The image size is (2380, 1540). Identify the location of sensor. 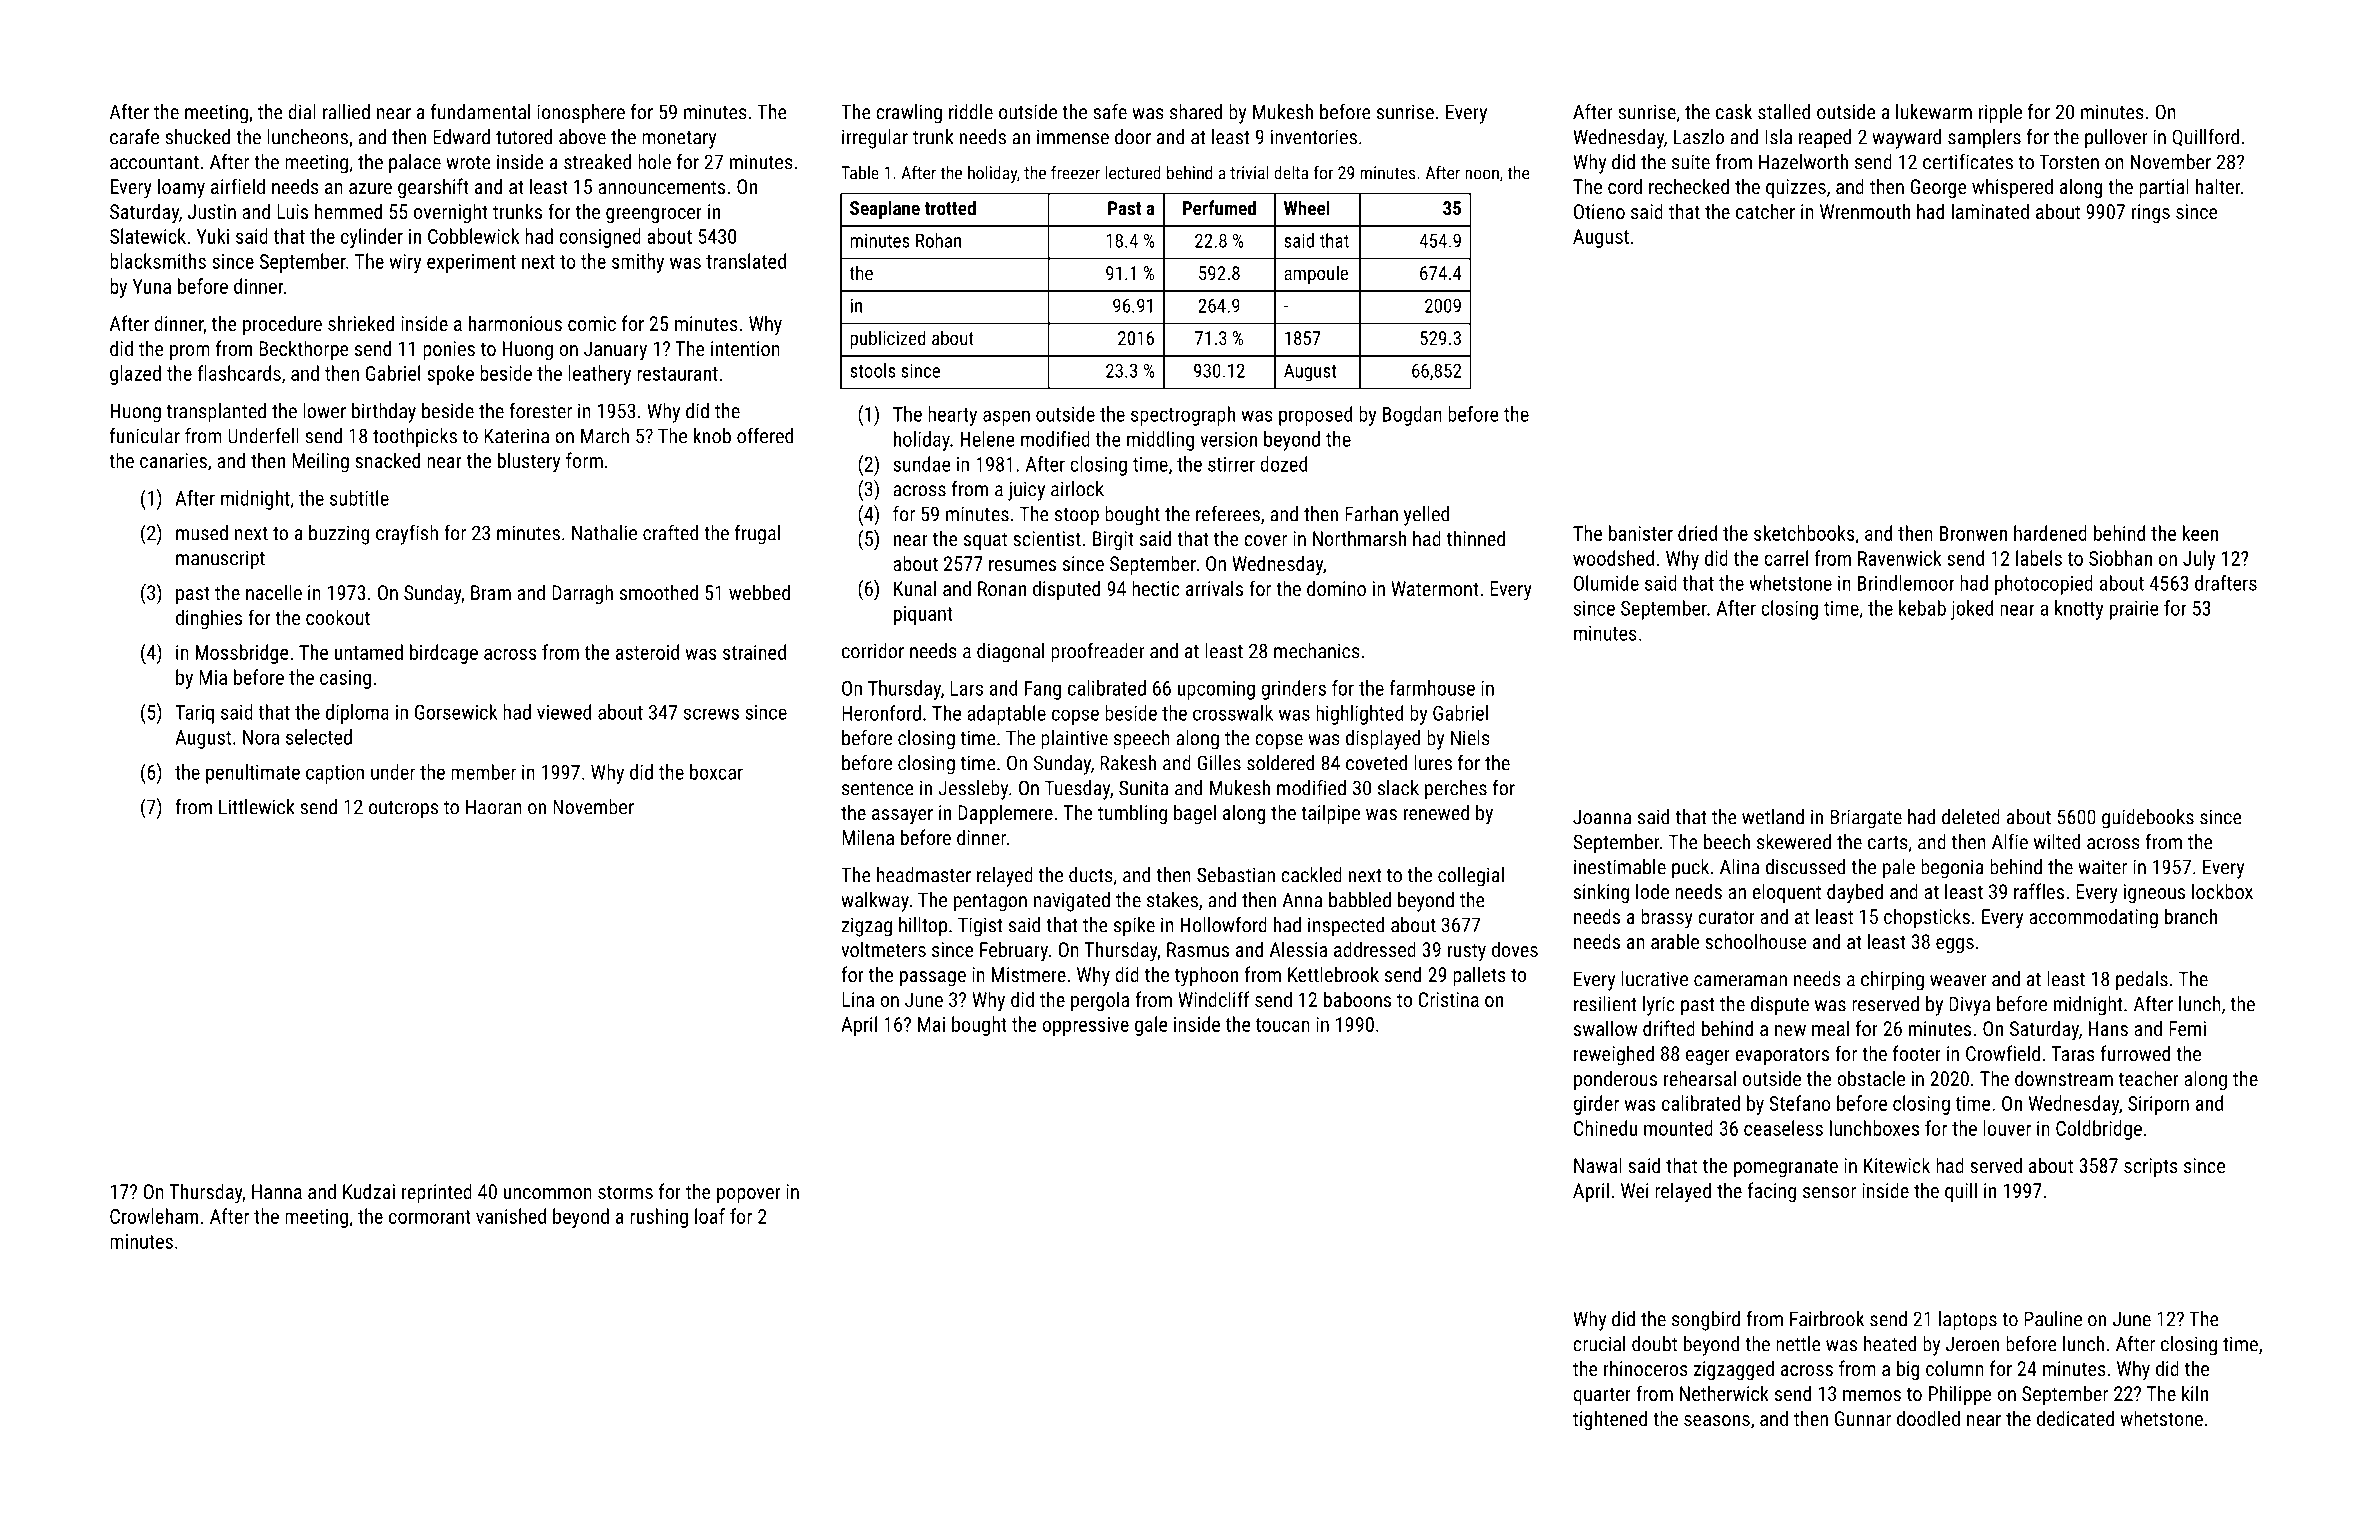
(1829, 1192).
